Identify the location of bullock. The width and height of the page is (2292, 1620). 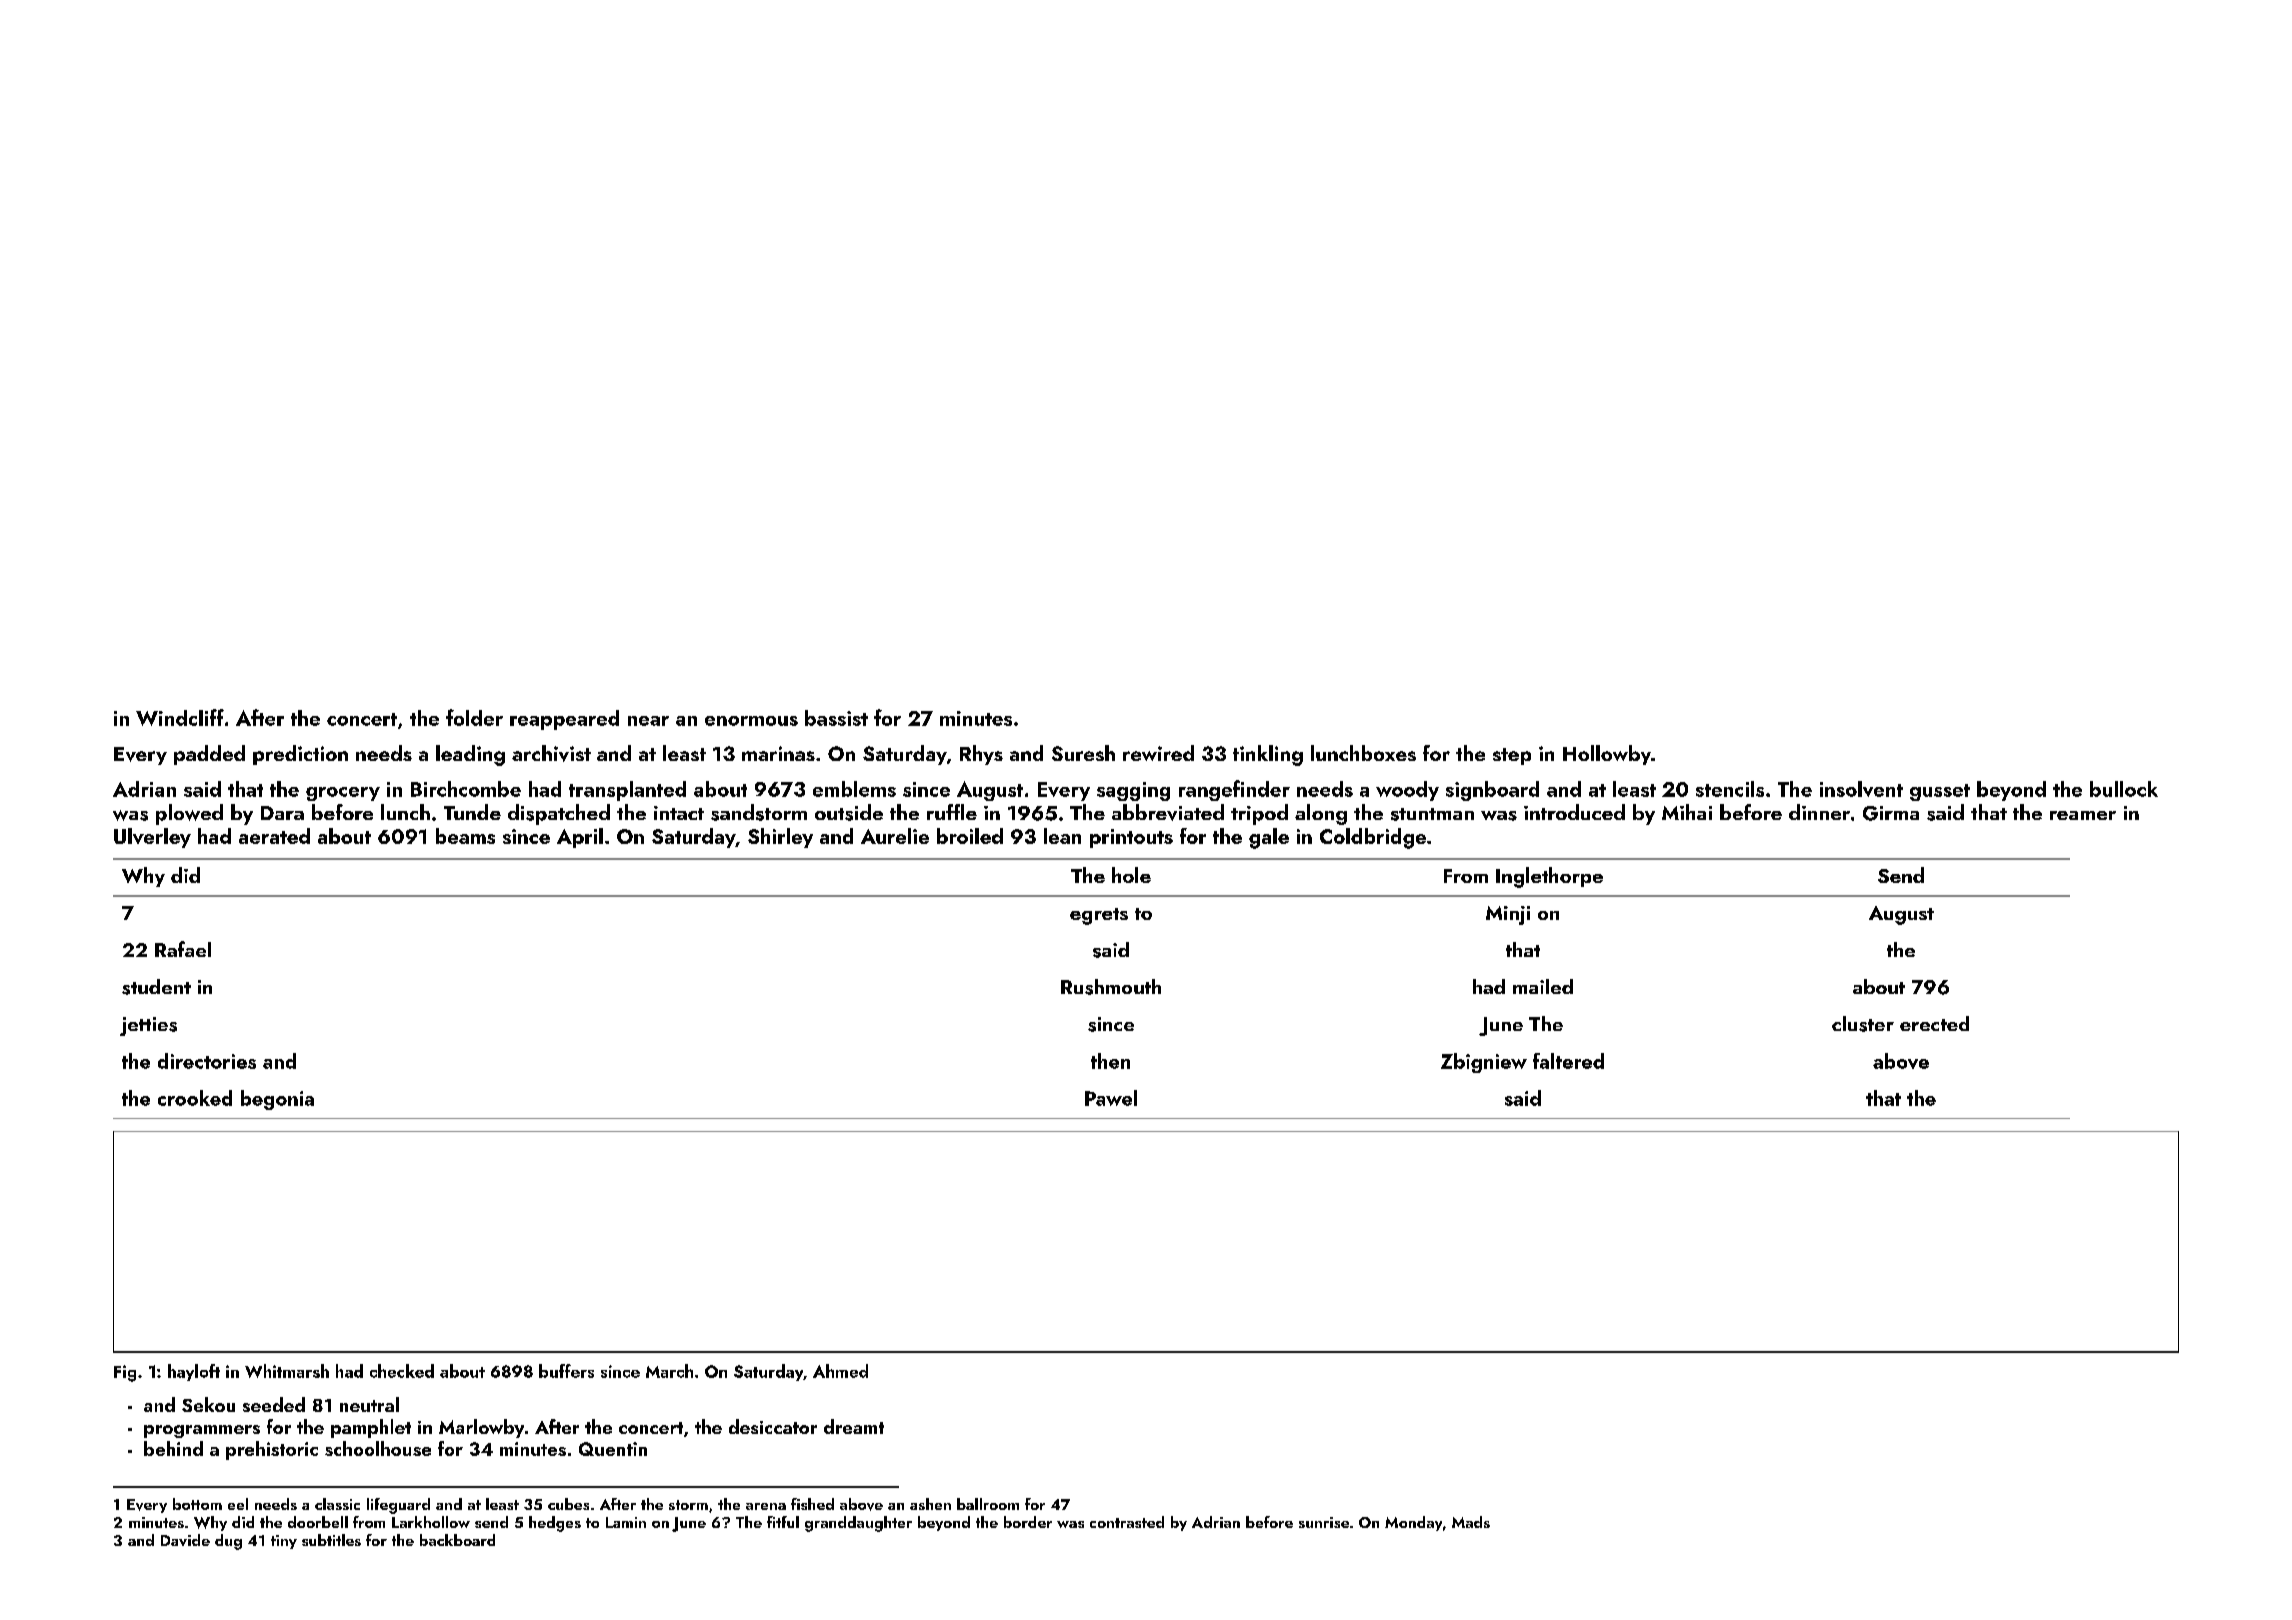
(2124, 789).
